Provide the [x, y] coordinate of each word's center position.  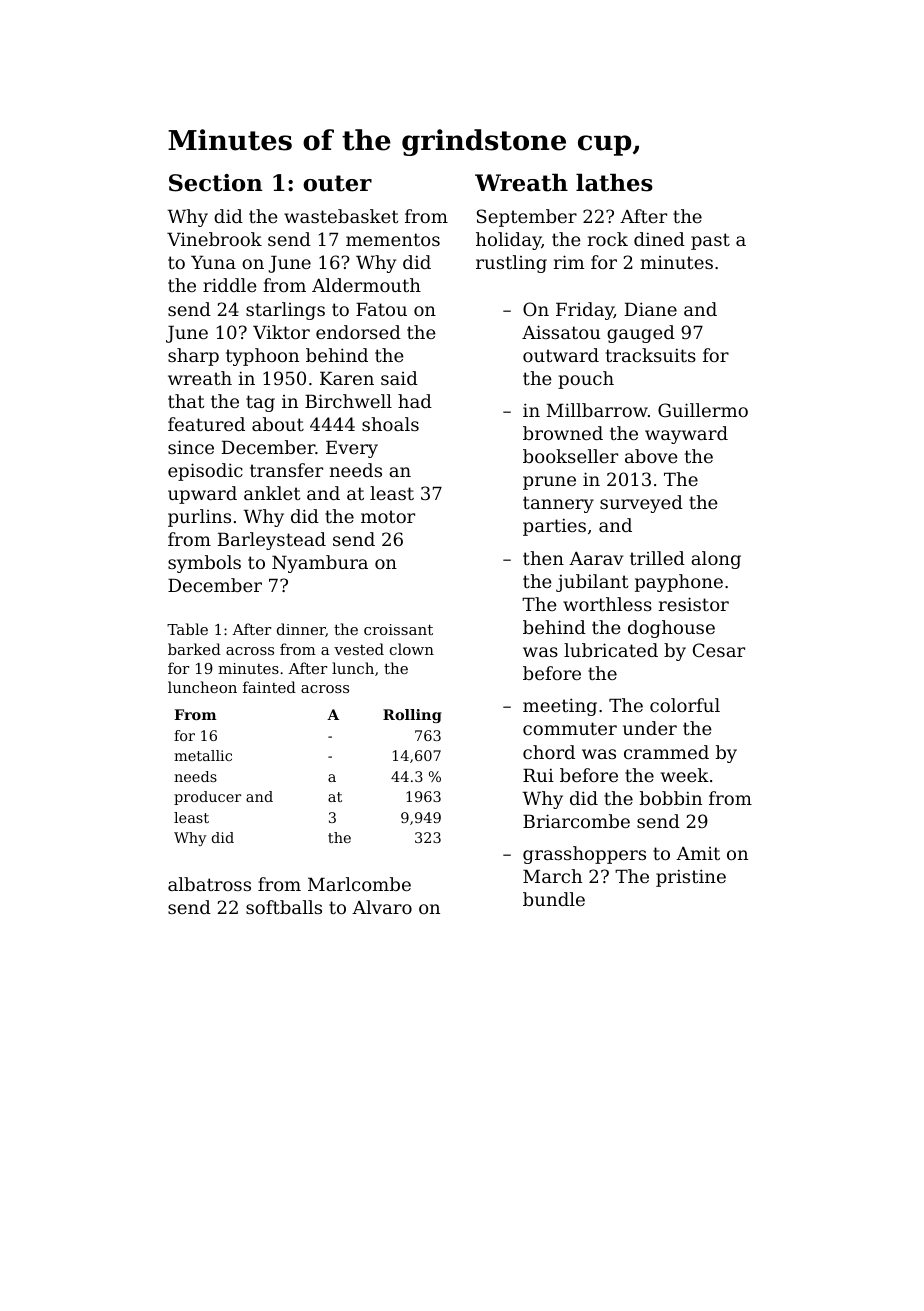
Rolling [412, 716]
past [710, 241]
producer [207, 798]
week [685, 775]
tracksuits [651, 355]
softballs [284, 907]
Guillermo [703, 410]
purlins [199, 518]
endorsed [358, 332]
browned [563, 433]
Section [215, 183]
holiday [509, 241]
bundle [554, 899]
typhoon [262, 357]
